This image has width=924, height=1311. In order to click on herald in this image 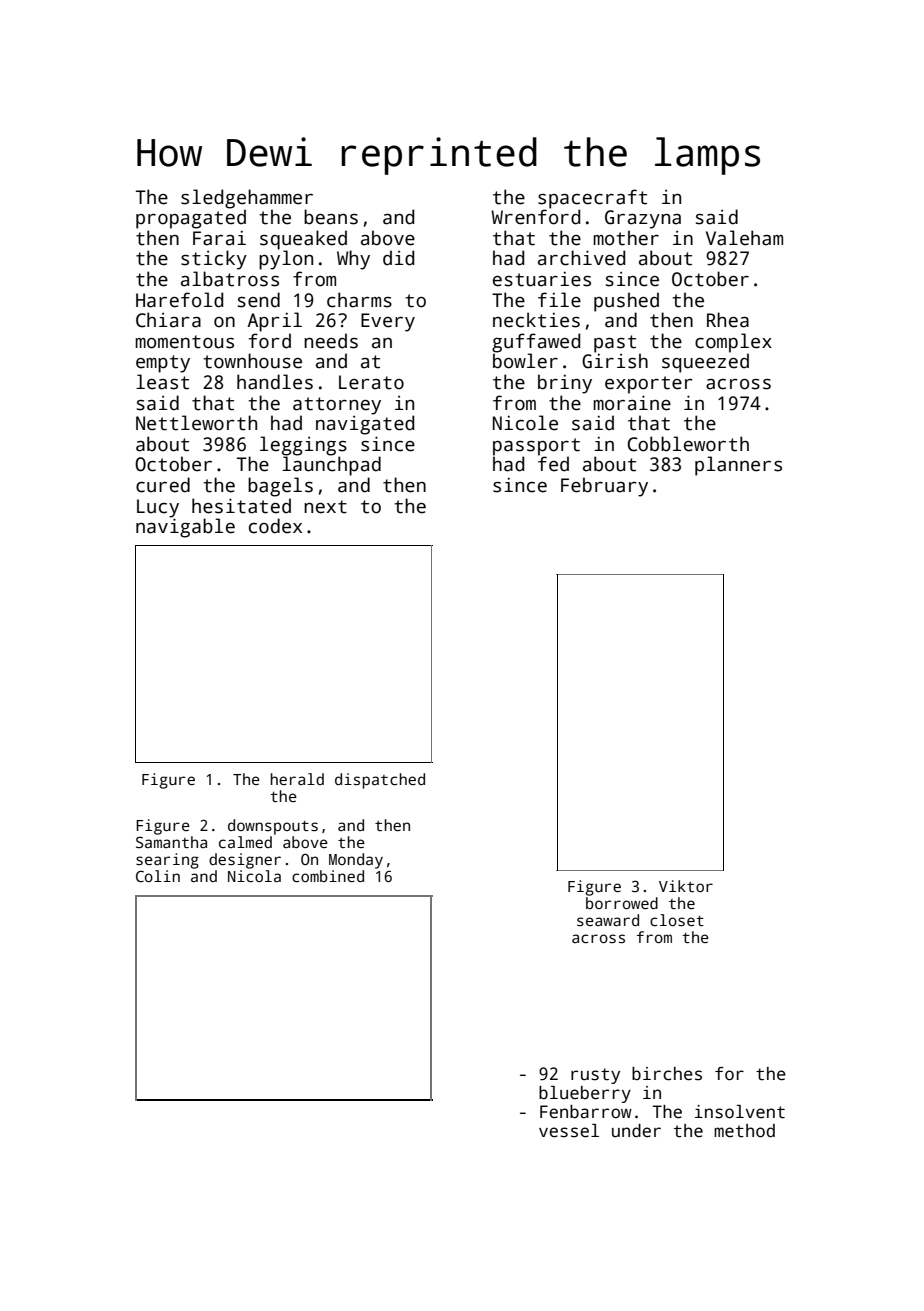, I will do `click(297, 779)`.
